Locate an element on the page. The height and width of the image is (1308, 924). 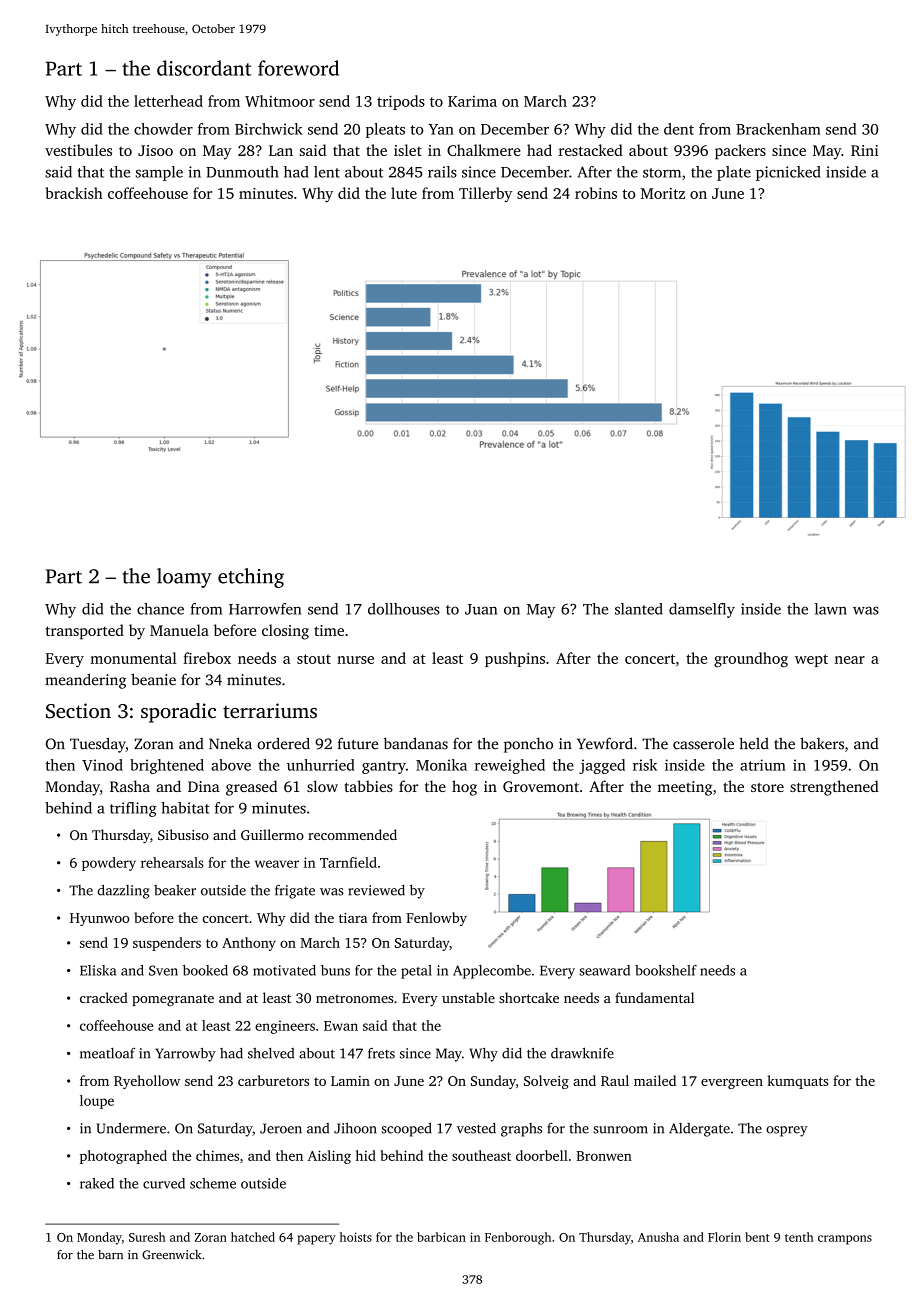
bandanas is located at coordinates (416, 743).
